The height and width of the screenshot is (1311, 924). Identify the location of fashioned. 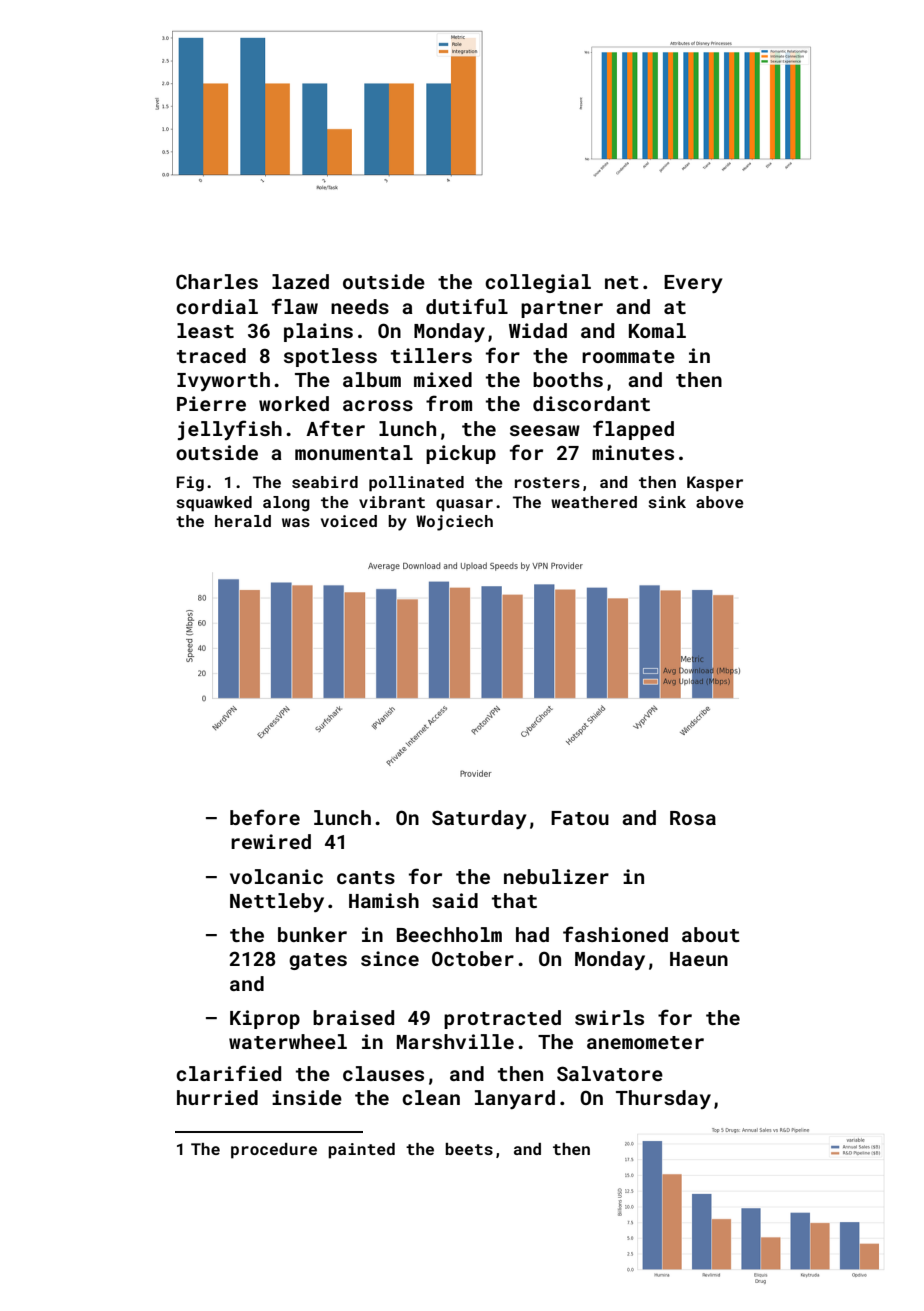
(615, 934).
